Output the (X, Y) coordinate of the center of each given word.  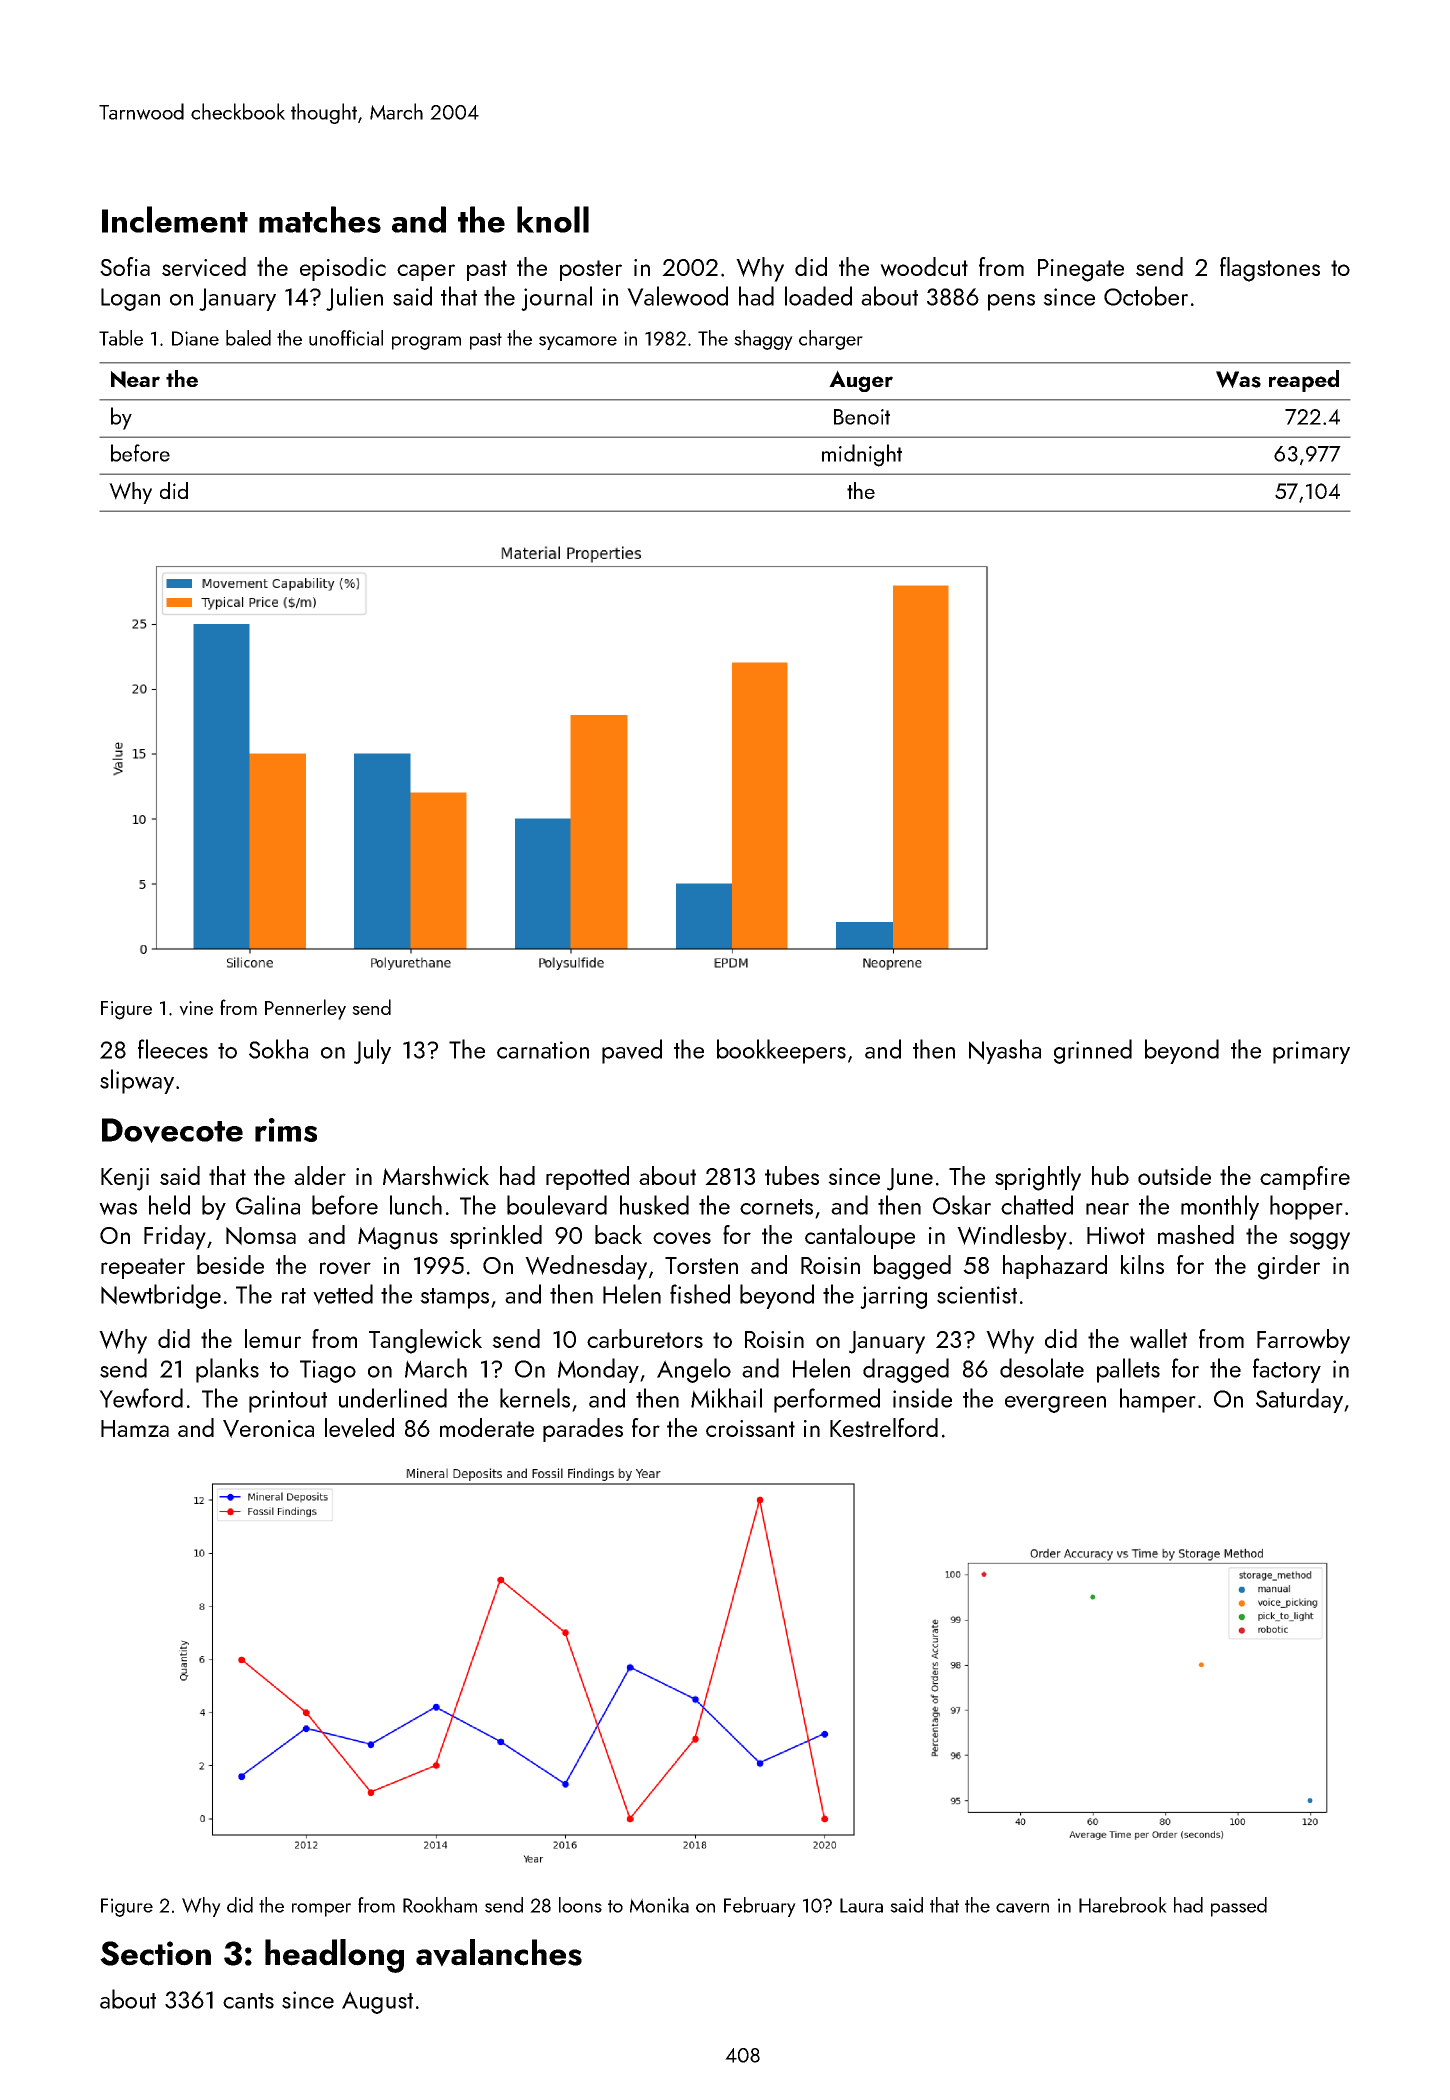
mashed (1196, 1234)
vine (196, 1008)
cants (248, 2001)
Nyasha (1005, 1051)
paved (632, 1051)
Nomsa (261, 1236)
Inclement (175, 219)
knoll (553, 219)
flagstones (1270, 269)
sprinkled (496, 1237)
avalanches (499, 1953)
